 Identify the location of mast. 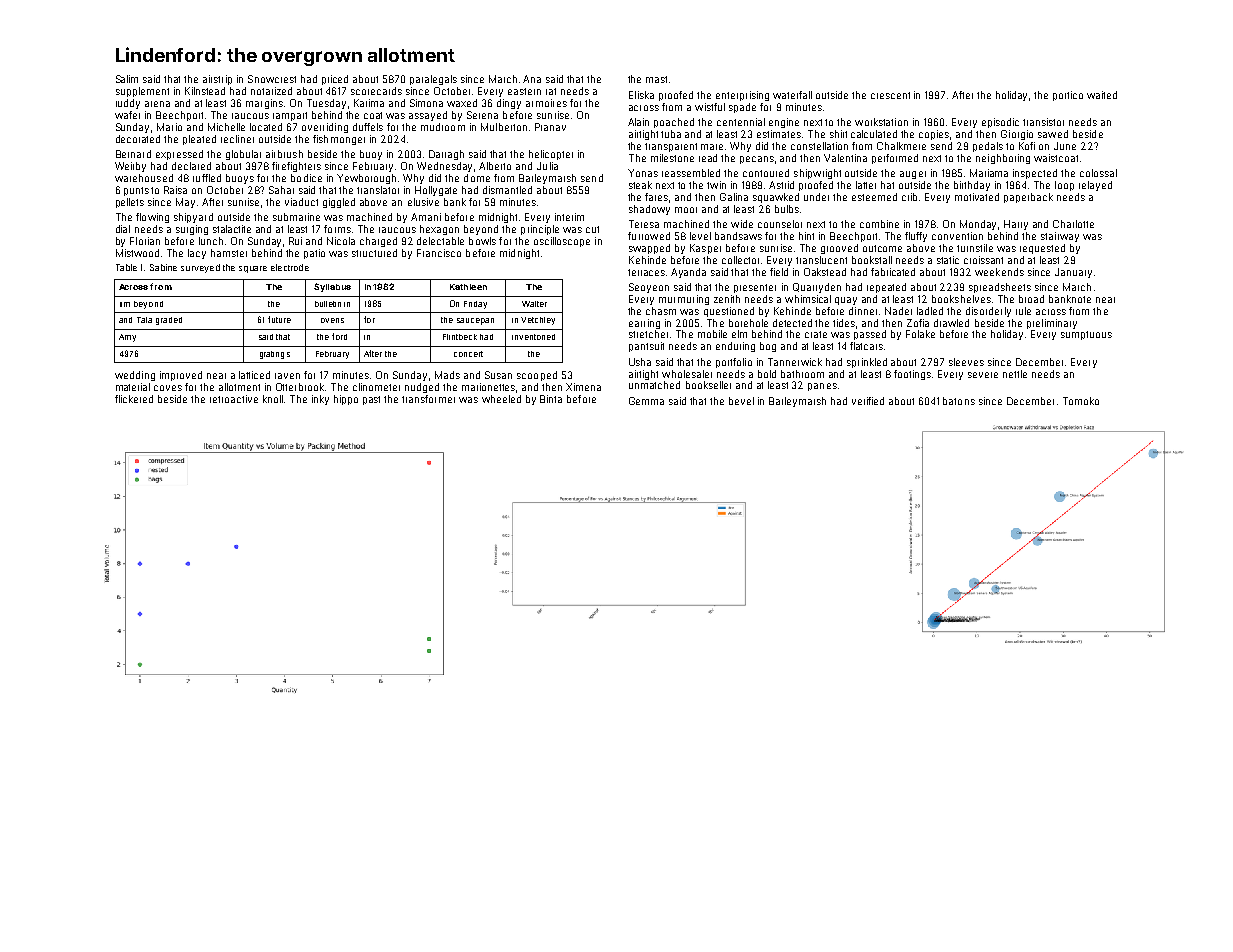
(656, 79).
